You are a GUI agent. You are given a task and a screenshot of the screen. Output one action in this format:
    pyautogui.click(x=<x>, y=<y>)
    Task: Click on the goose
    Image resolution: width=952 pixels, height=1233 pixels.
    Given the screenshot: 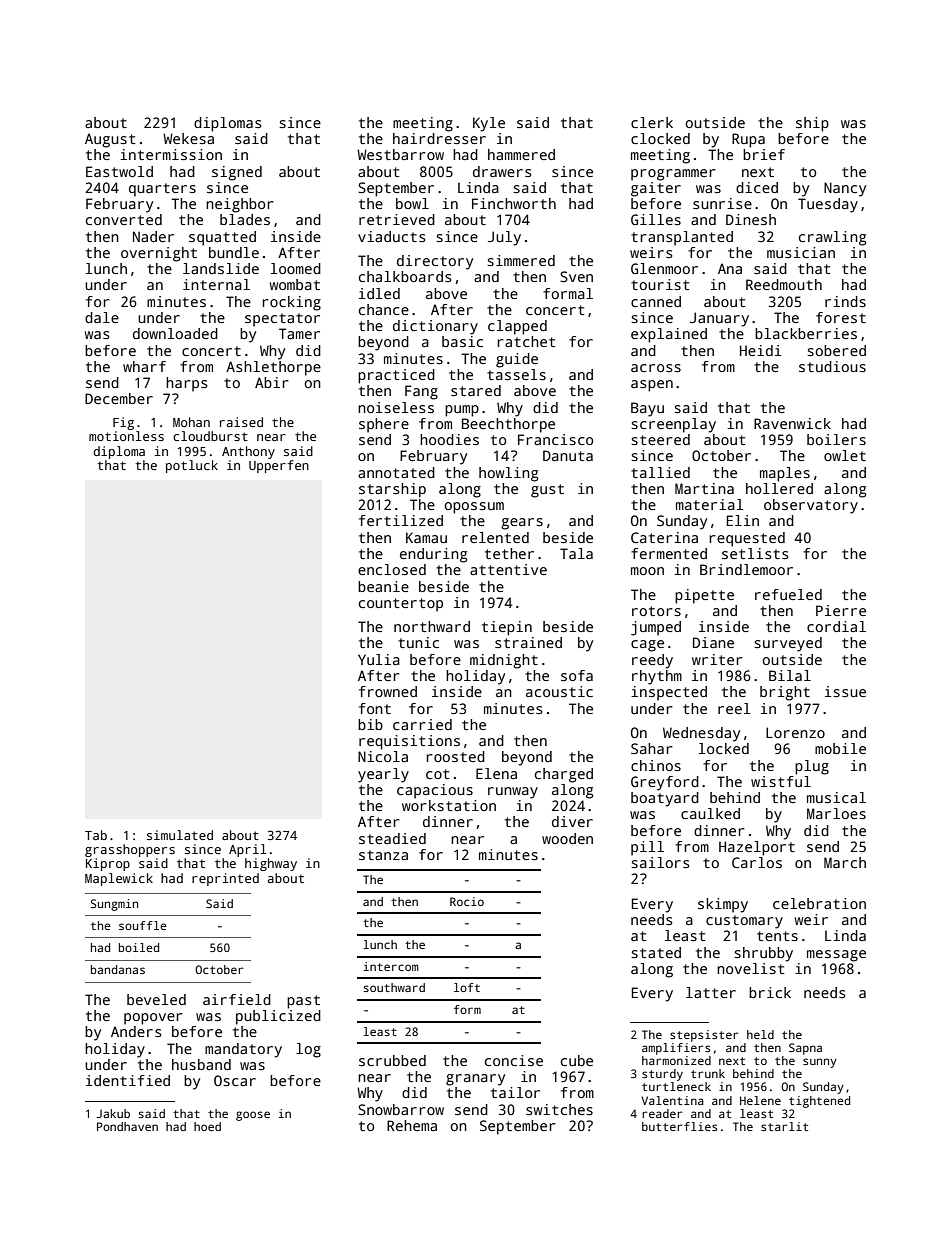 What is the action you would take?
    pyautogui.click(x=253, y=1116)
